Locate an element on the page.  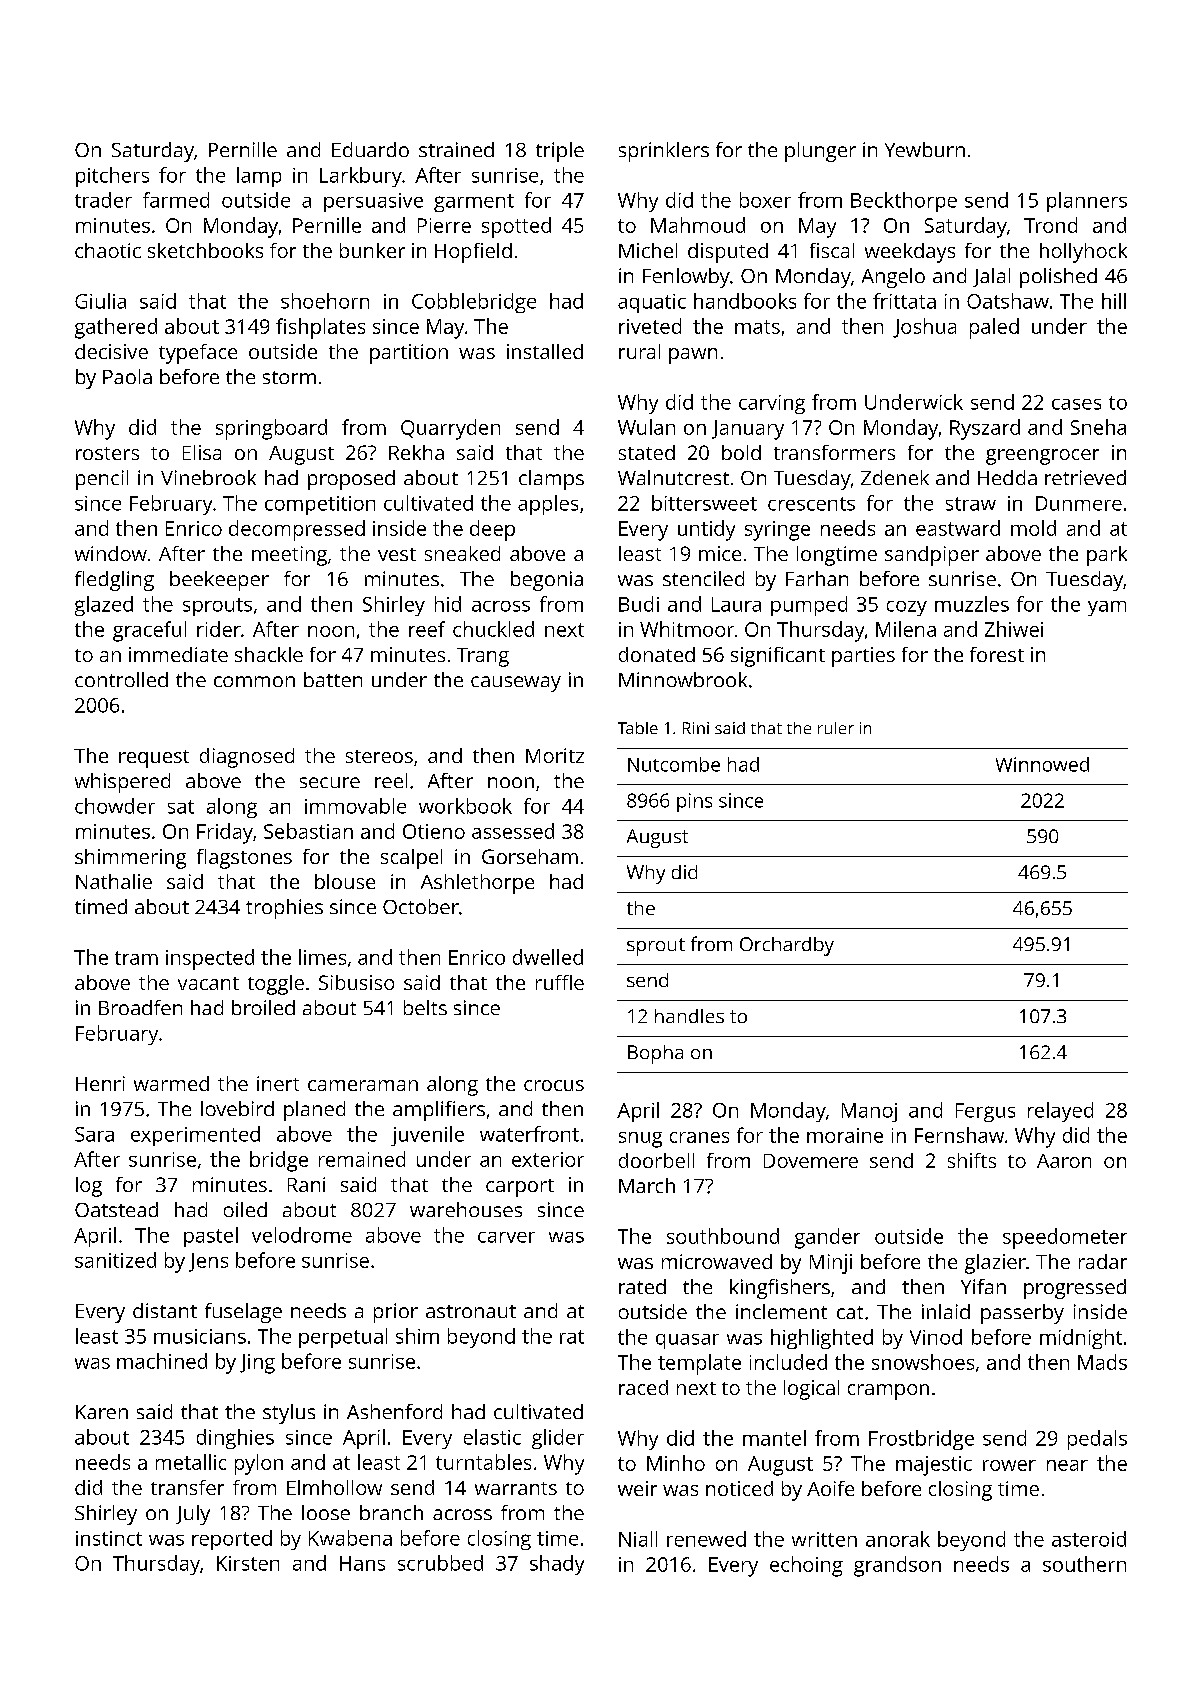
grandson is located at coordinates (897, 1566).
